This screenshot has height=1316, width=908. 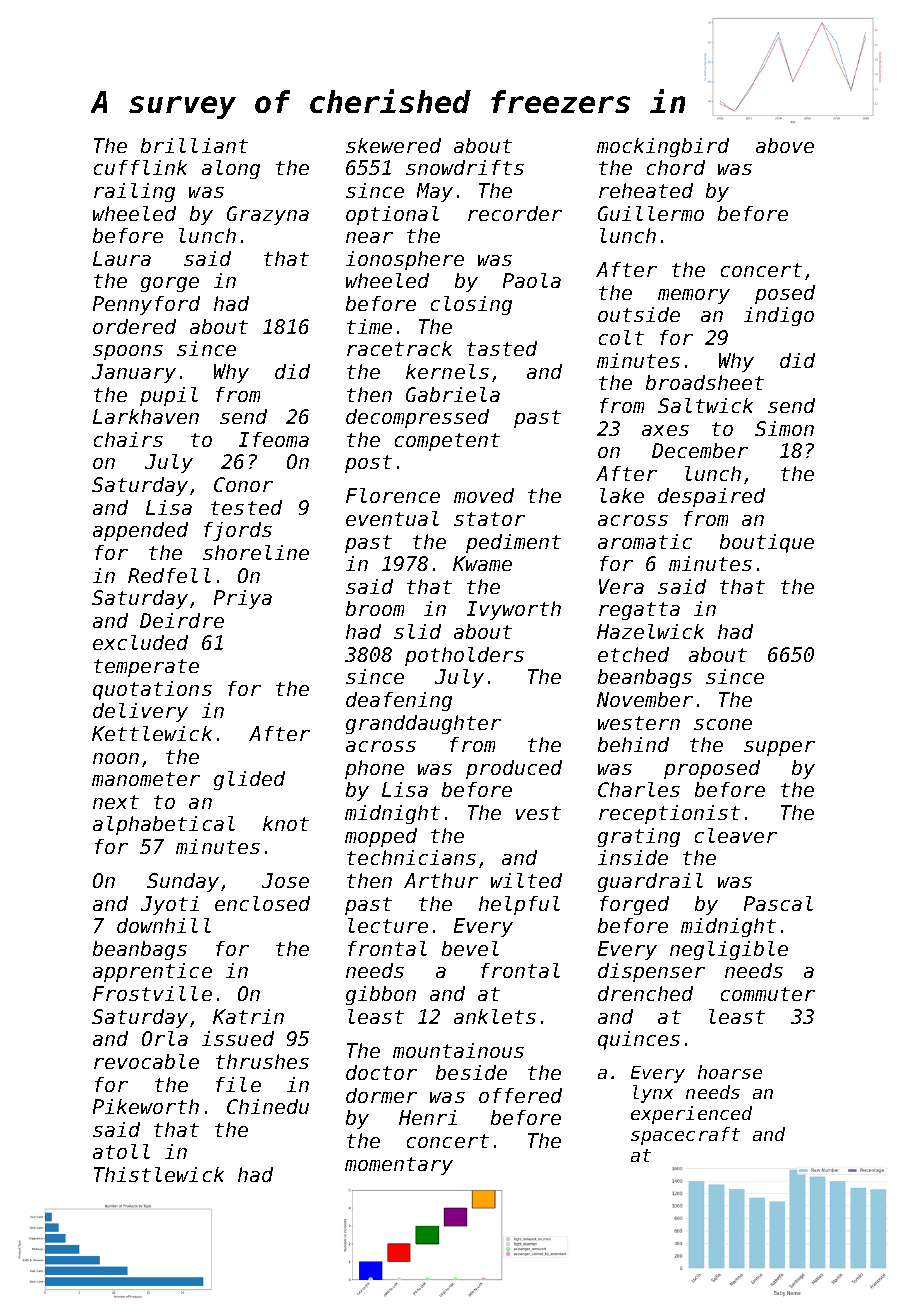 What do you see at coordinates (262, 903) in the screenshot?
I see `enclosed` at bounding box center [262, 903].
